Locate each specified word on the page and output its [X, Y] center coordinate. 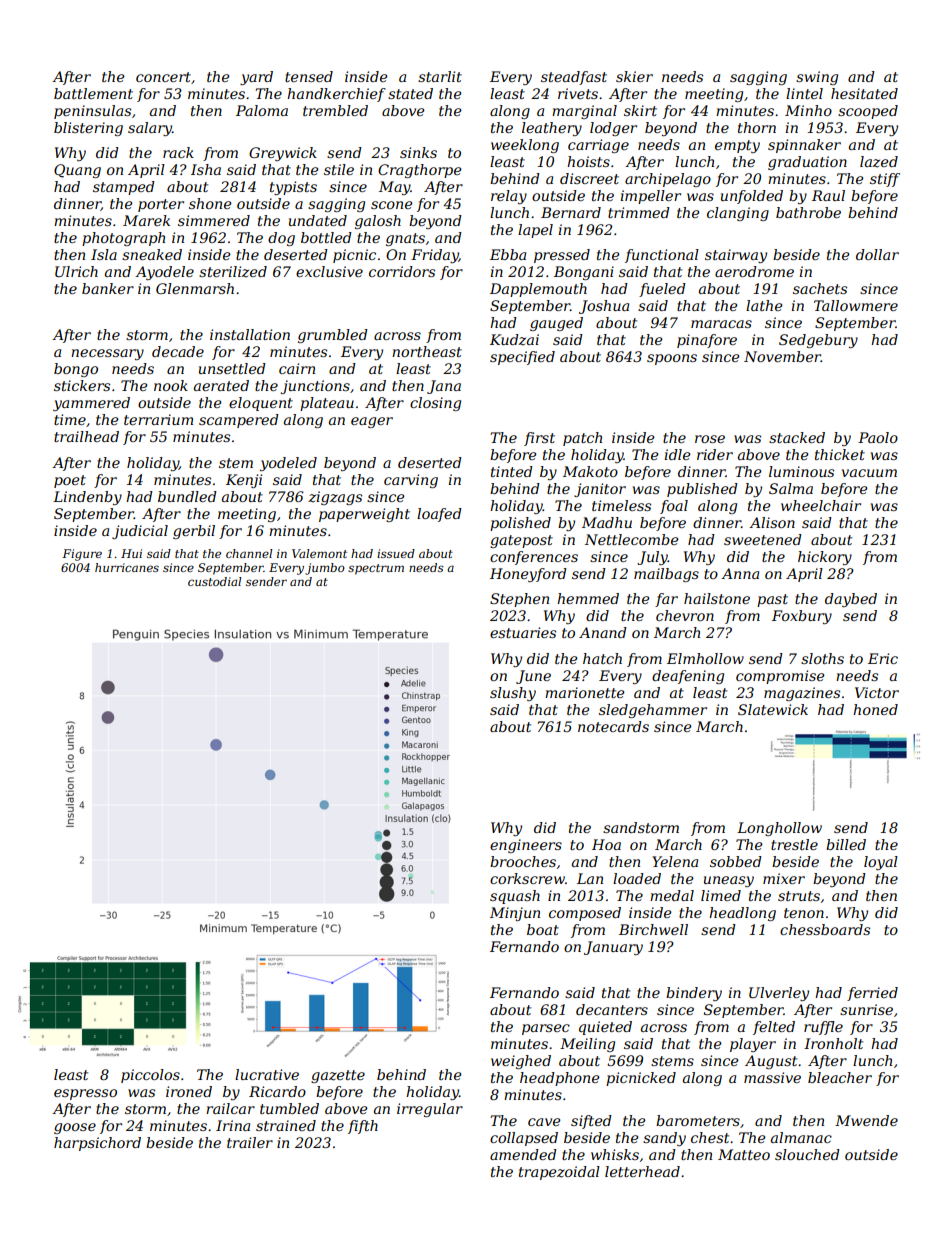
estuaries [523, 632]
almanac [801, 1137]
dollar [877, 254]
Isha [206, 169]
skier [634, 76]
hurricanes [127, 567]
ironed [189, 1091]
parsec [546, 1029]
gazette [338, 1076]
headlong [742, 914]
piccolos [150, 1076]
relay [509, 197]
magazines [802, 694]
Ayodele [164, 273]
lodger [613, 129]
